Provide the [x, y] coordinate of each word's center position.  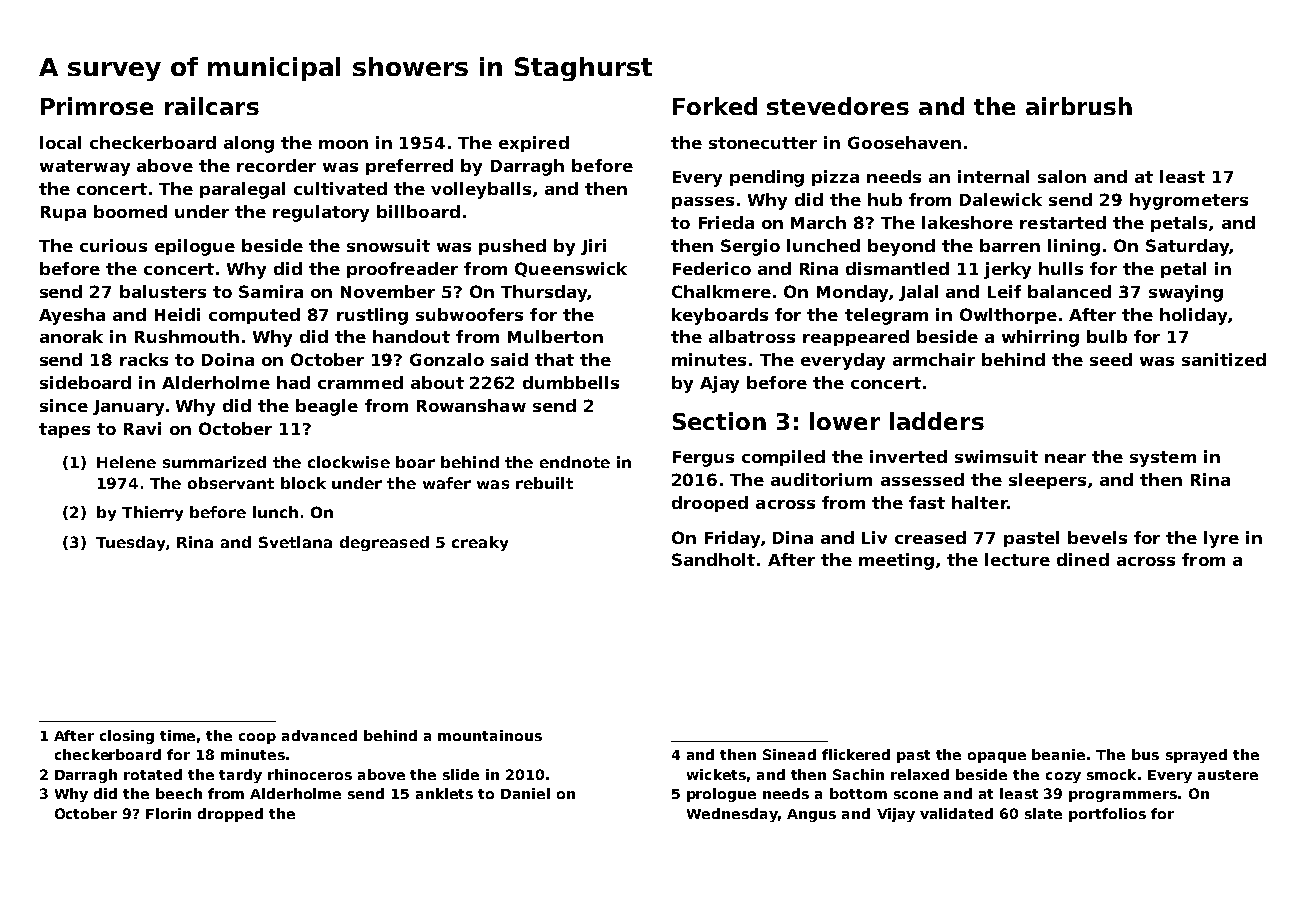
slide [461, 774]
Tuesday [130, 543]
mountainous [490, 735]
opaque [997, 757]
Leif [1004, 291]
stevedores [838, 106]
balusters [163, 291]
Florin [168, 813]
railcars [212, 106]
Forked [715, 106]
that [554, 359]
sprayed [1196, 756]
